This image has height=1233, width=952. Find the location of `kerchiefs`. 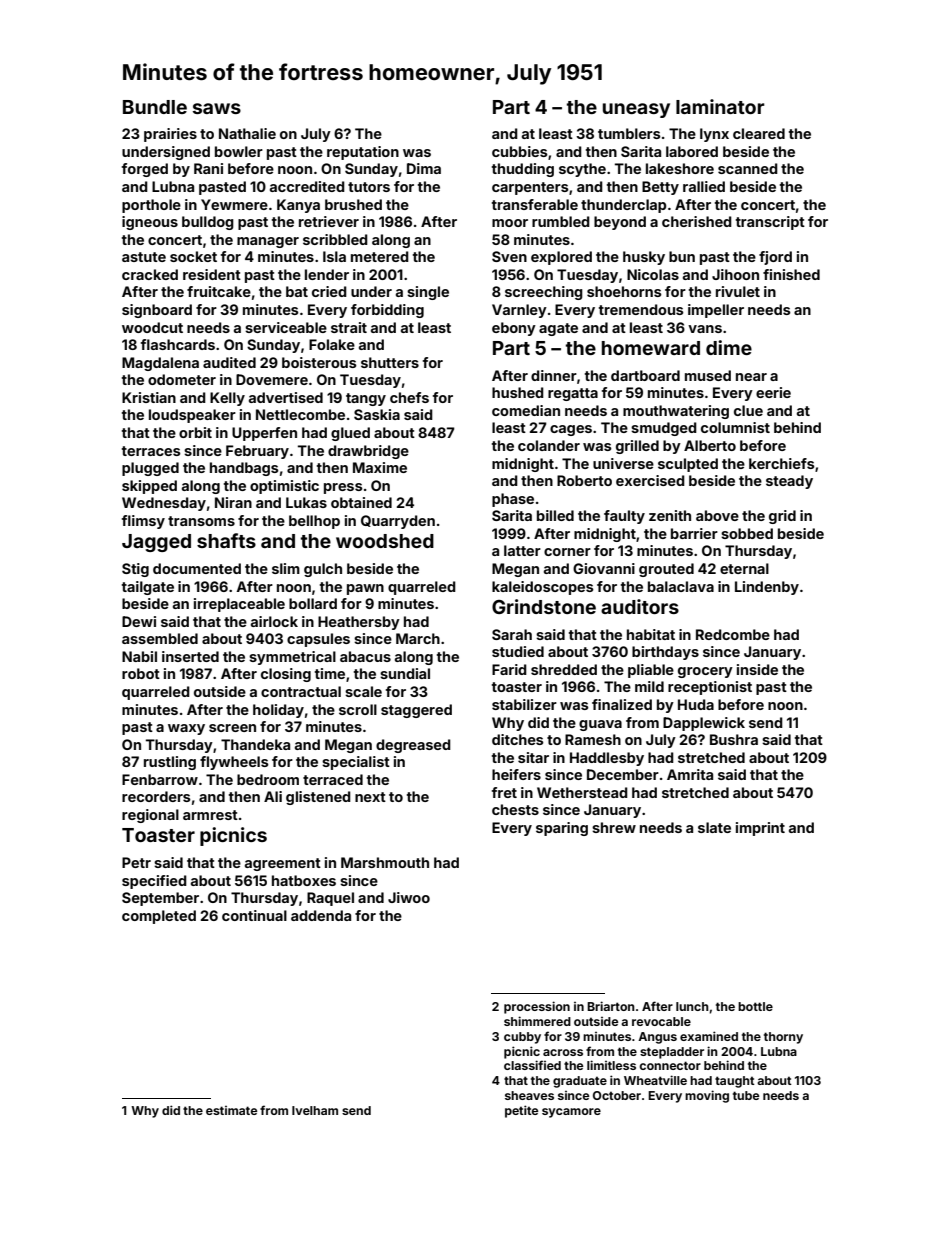

kerchiefs is located at coordinates (782, 463).
